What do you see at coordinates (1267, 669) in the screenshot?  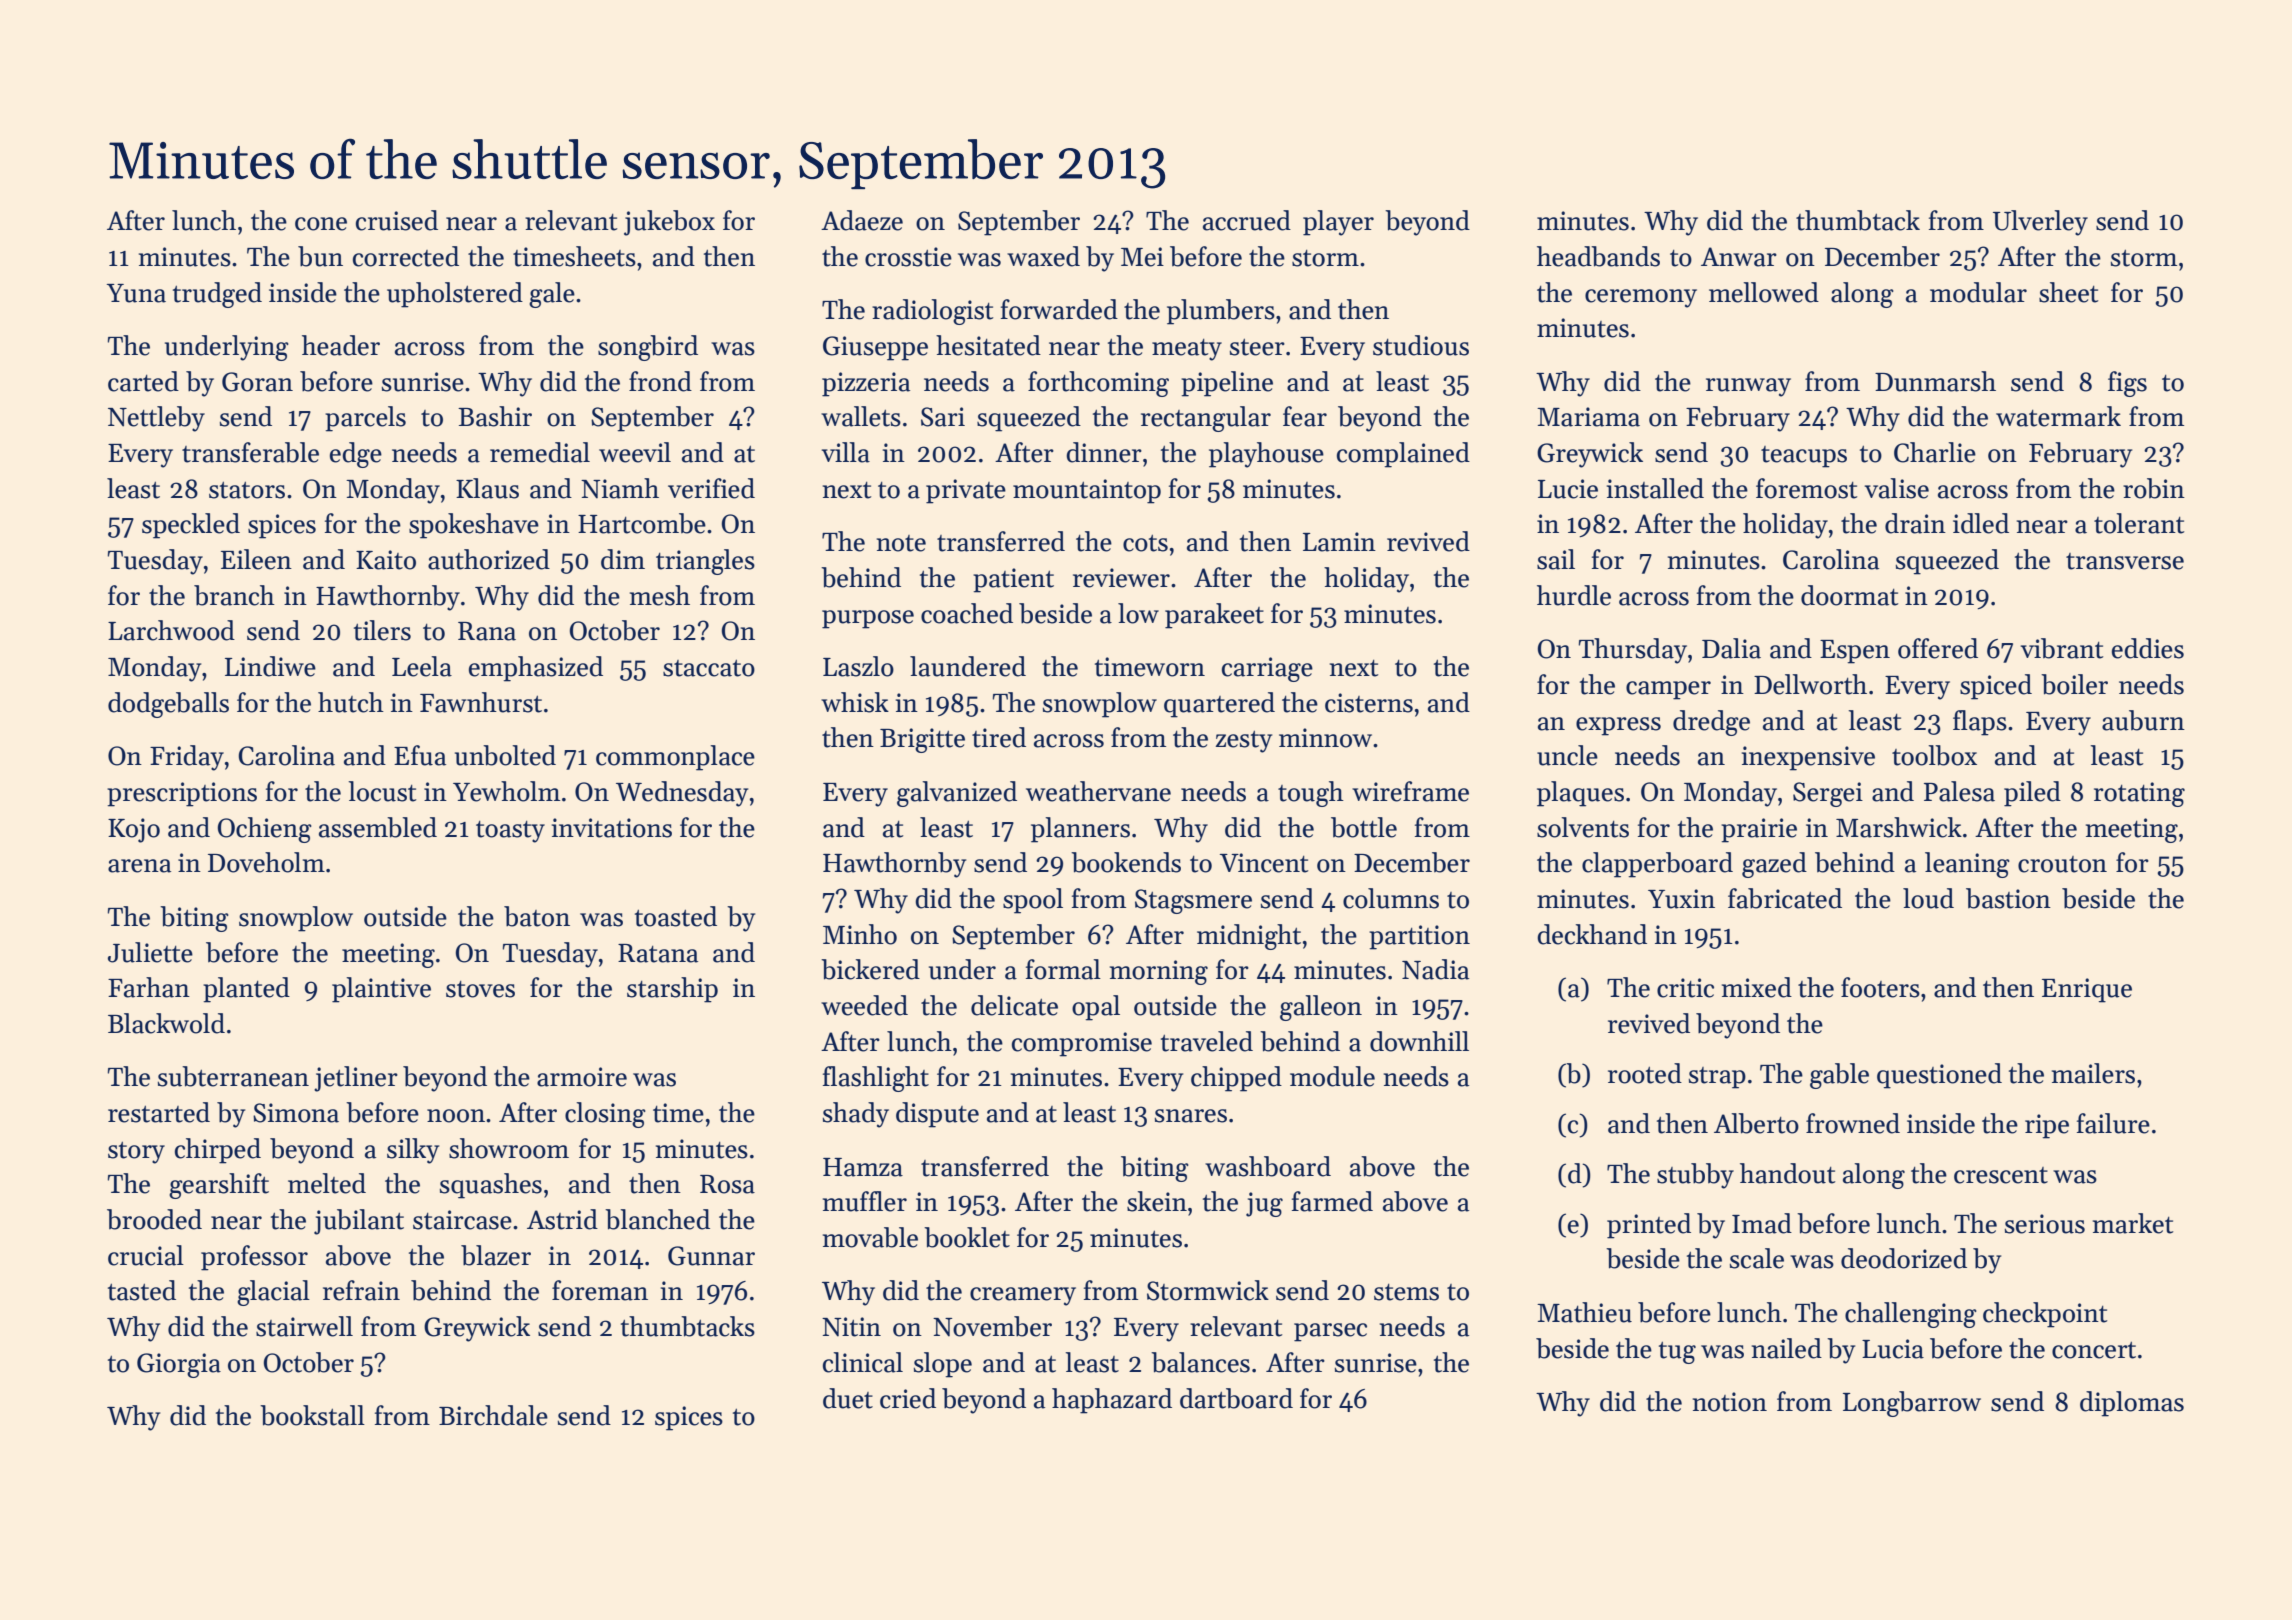 I see `carriage` at bounding box center [1267, 669].
